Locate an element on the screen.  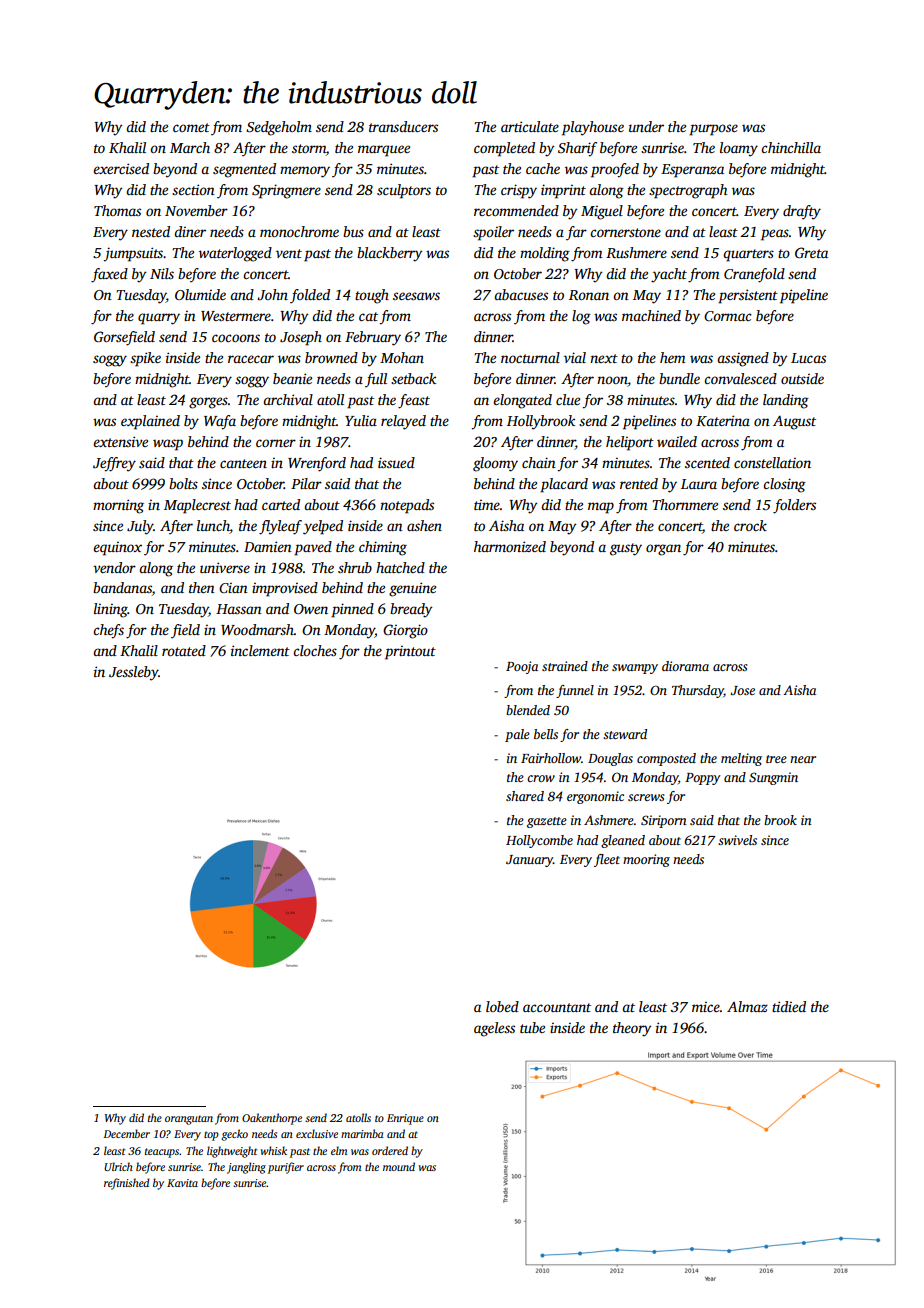
mound is located at coordinates (399, 1166).
